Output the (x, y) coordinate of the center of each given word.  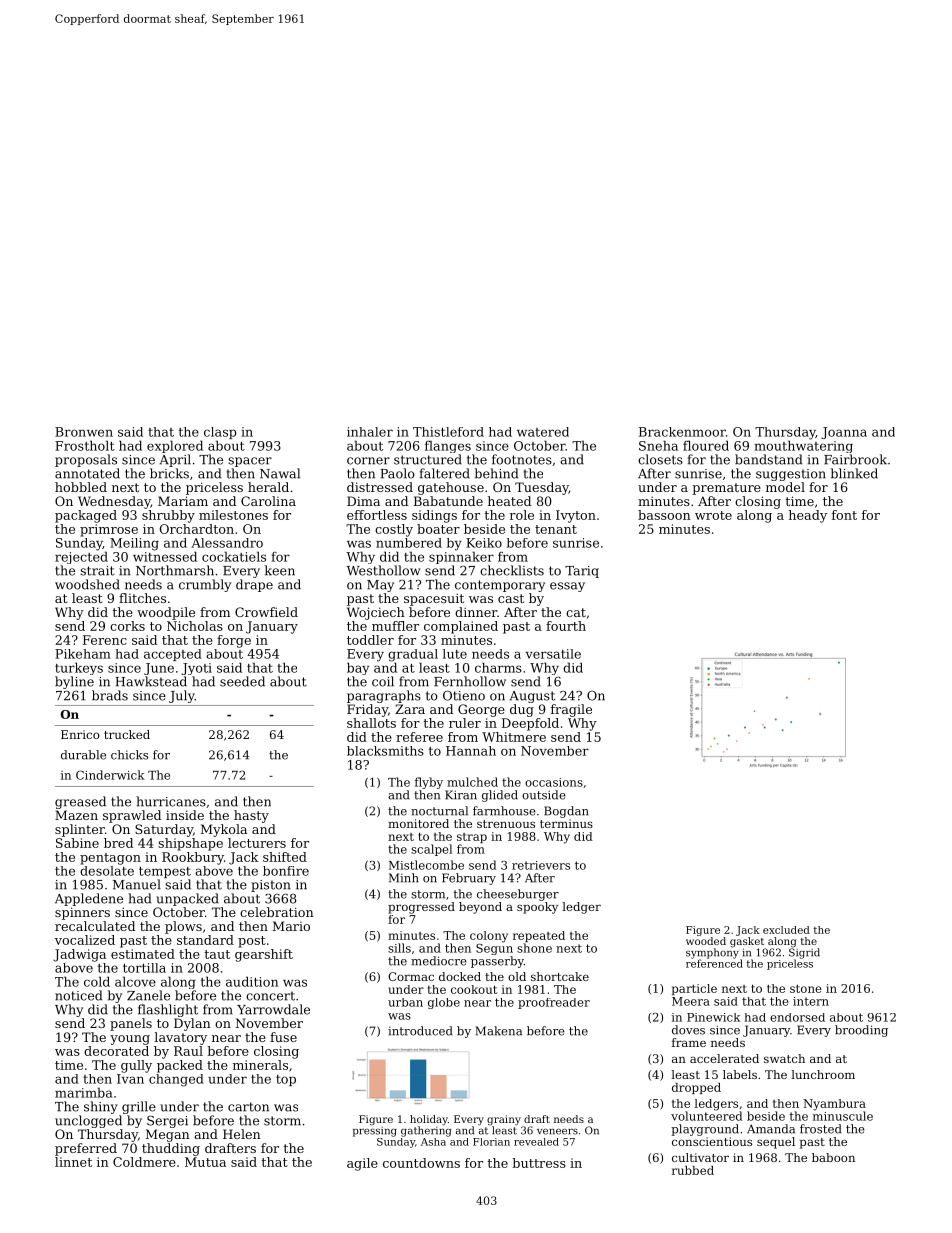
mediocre (439, 961)
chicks (129, 755)
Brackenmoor (682, 432)
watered (543, 432)
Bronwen (84, 432)
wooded (706, 941)
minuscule (843, 1116)
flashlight (168, 1010)
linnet (73, 1162)
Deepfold (530, 724)
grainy (504, 1120)
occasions (554, 782)
